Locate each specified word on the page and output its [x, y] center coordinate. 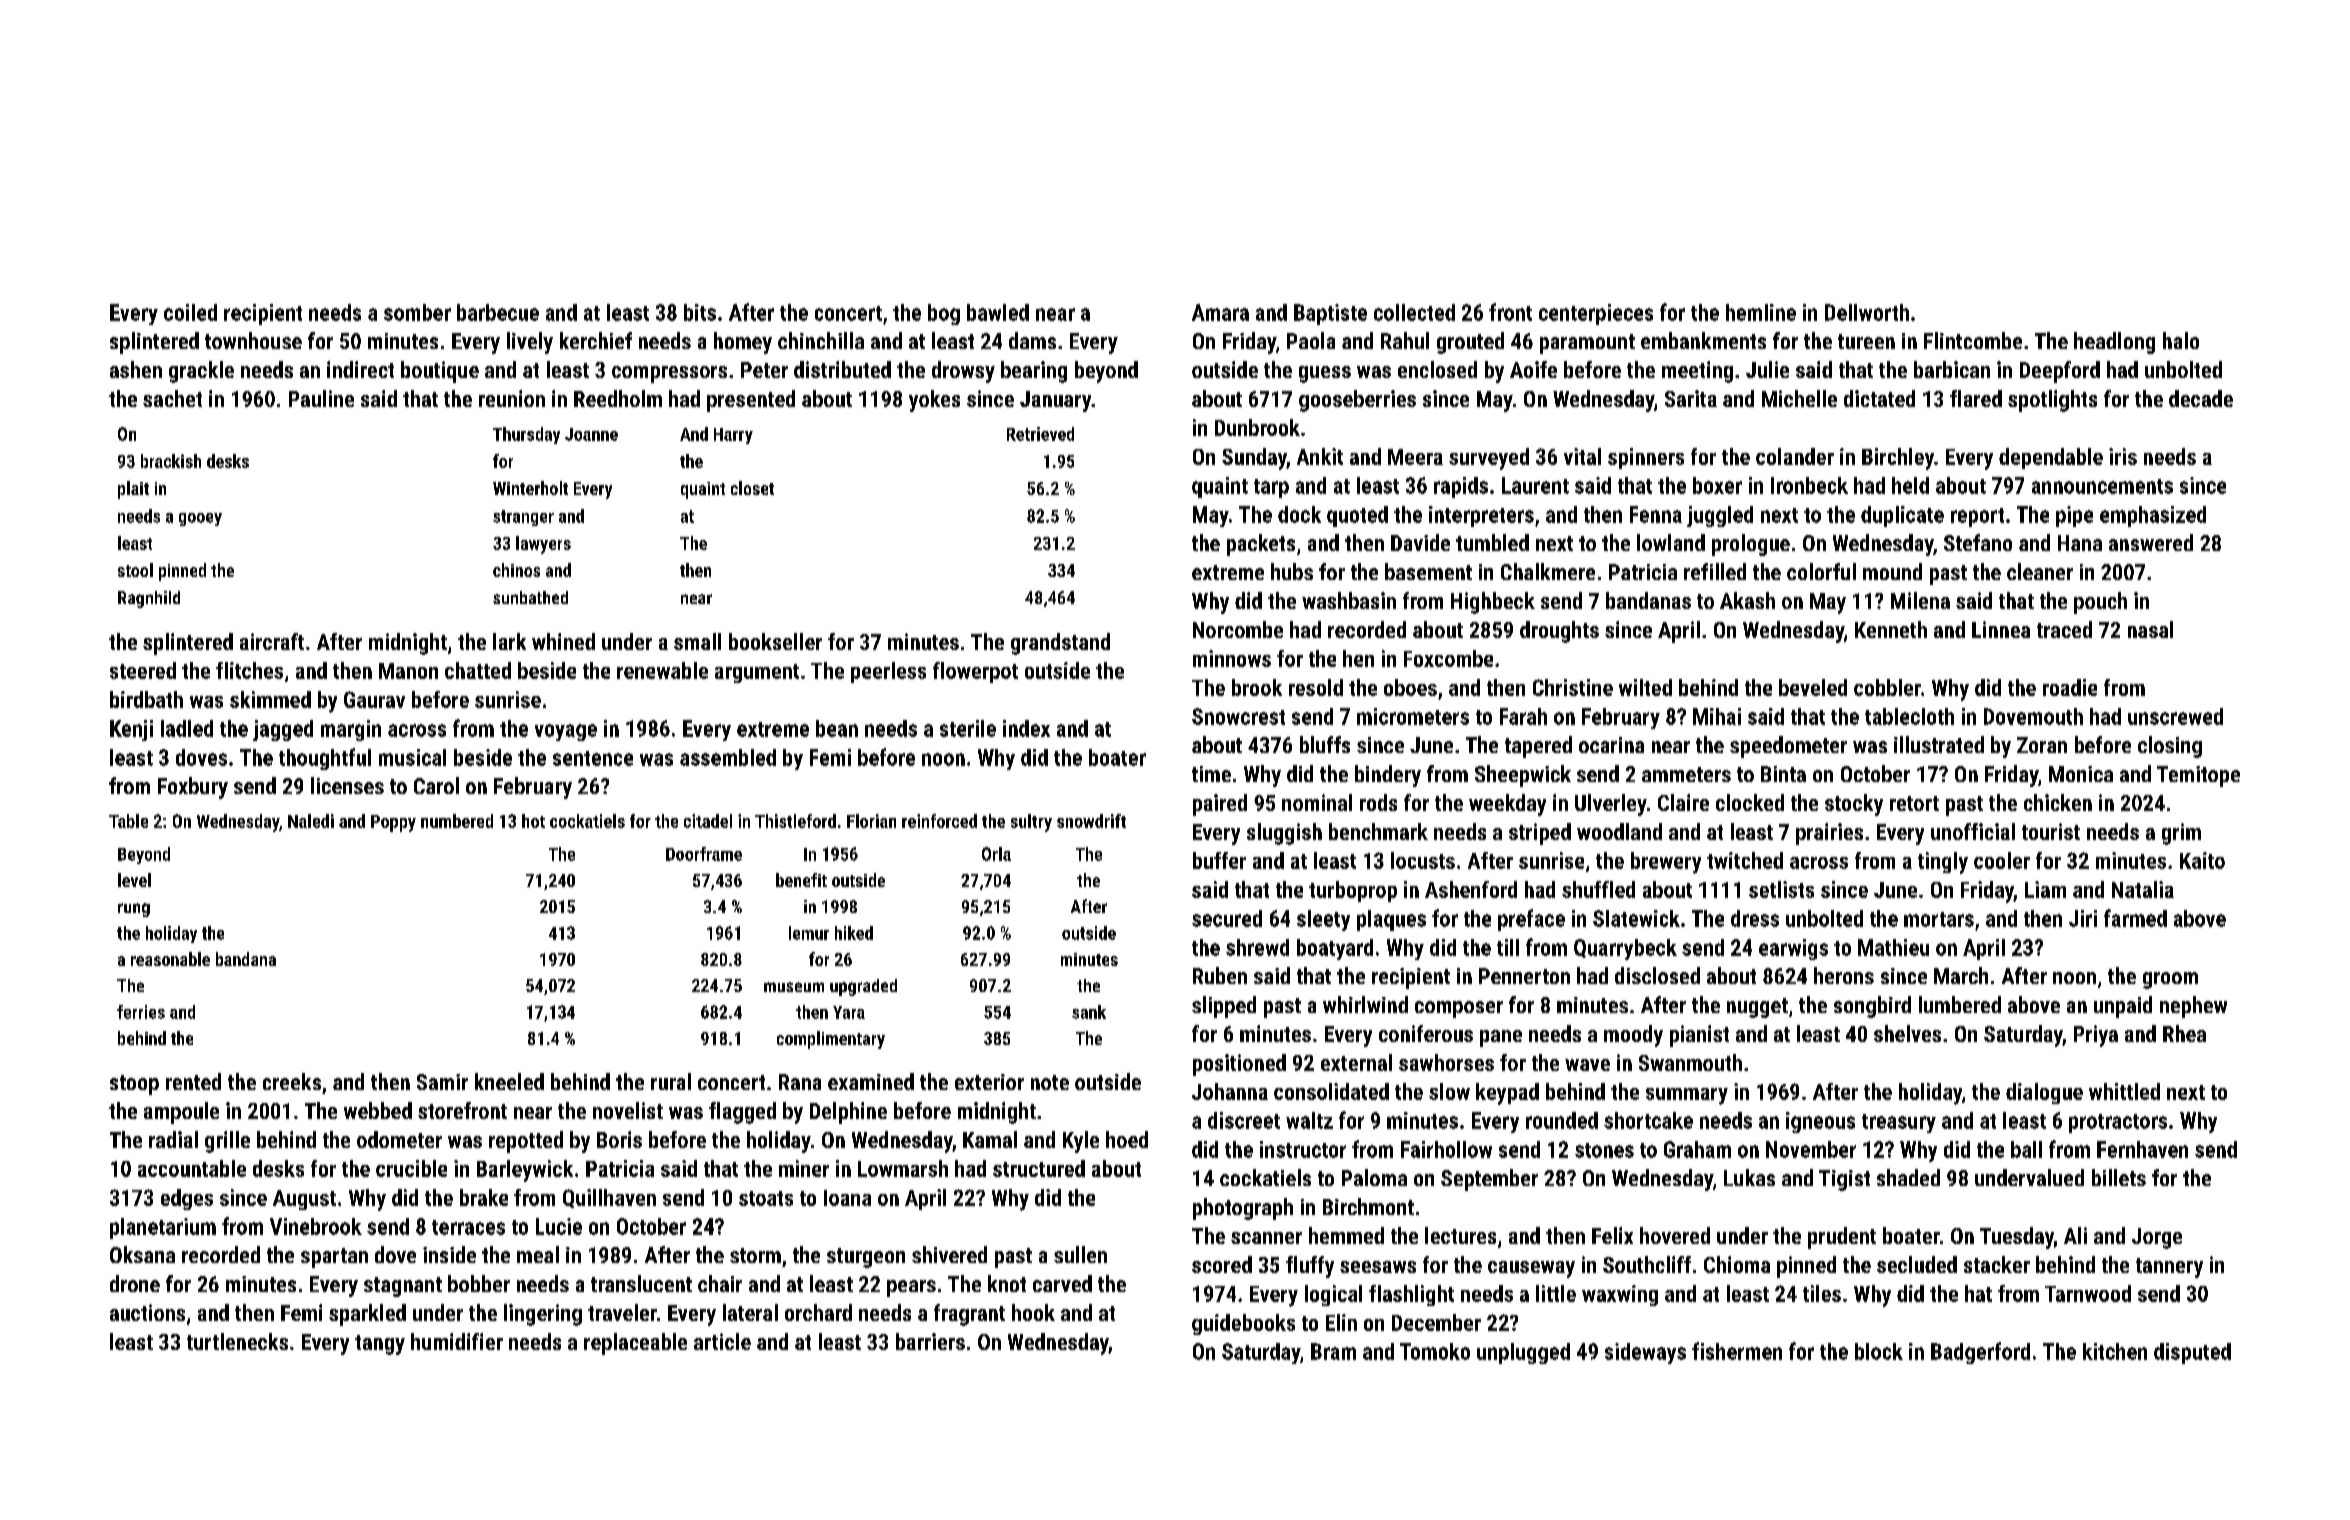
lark [509, 641]
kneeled [509, 1081]
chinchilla [821, 340]
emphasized [2153, 516]
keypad [1507, 1094]
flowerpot [975, 672]
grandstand [1060, 644]
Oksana [142, 1254]
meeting [1697, 372]
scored [1222, 1264]
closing [2170, 747]
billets [2119, 1177]
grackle [201, 372]
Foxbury [193, 788]
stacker [1997, 1264]
